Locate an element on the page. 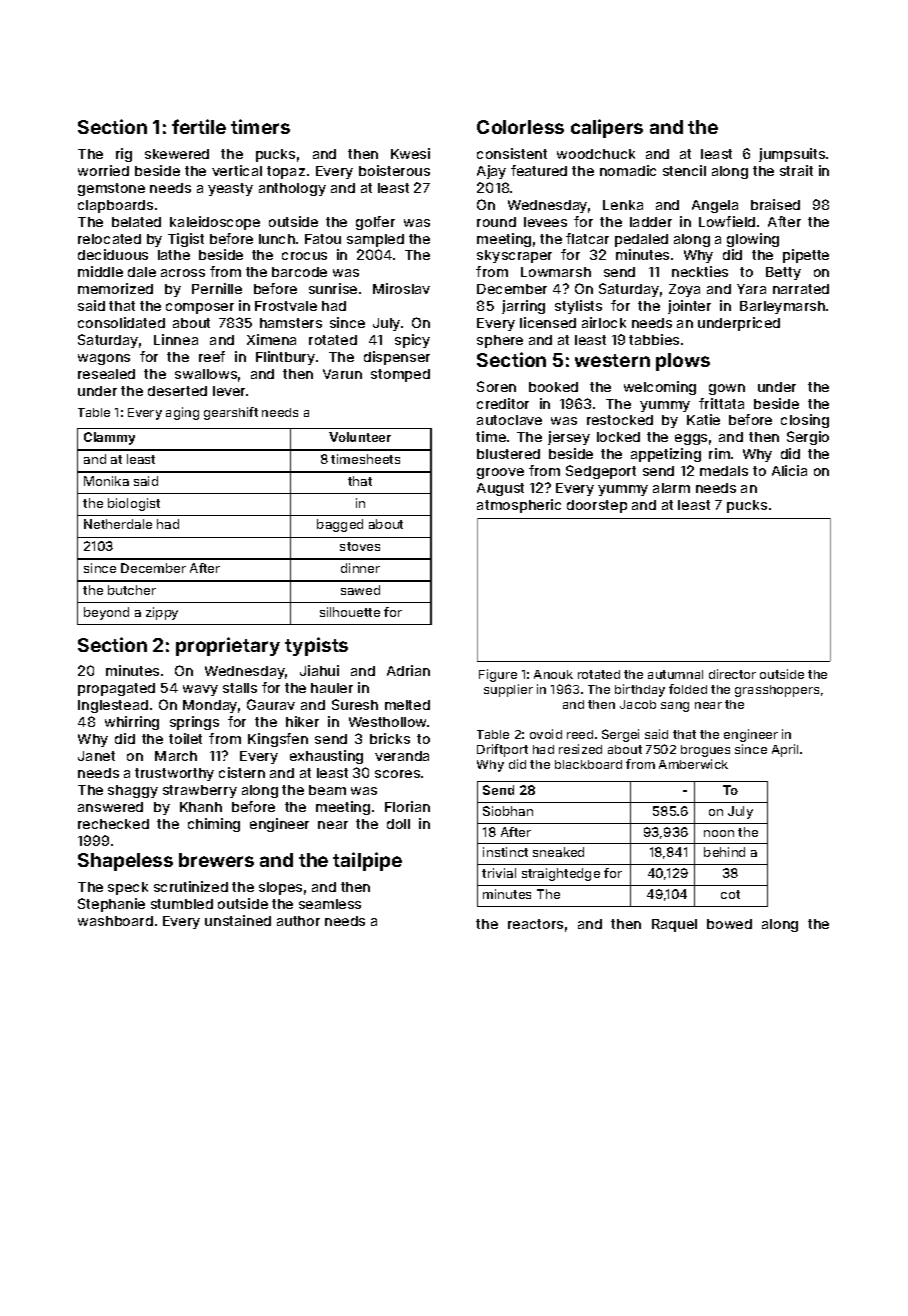 The image size is (908, 1316). sang is located at coordinates (675, 707).
